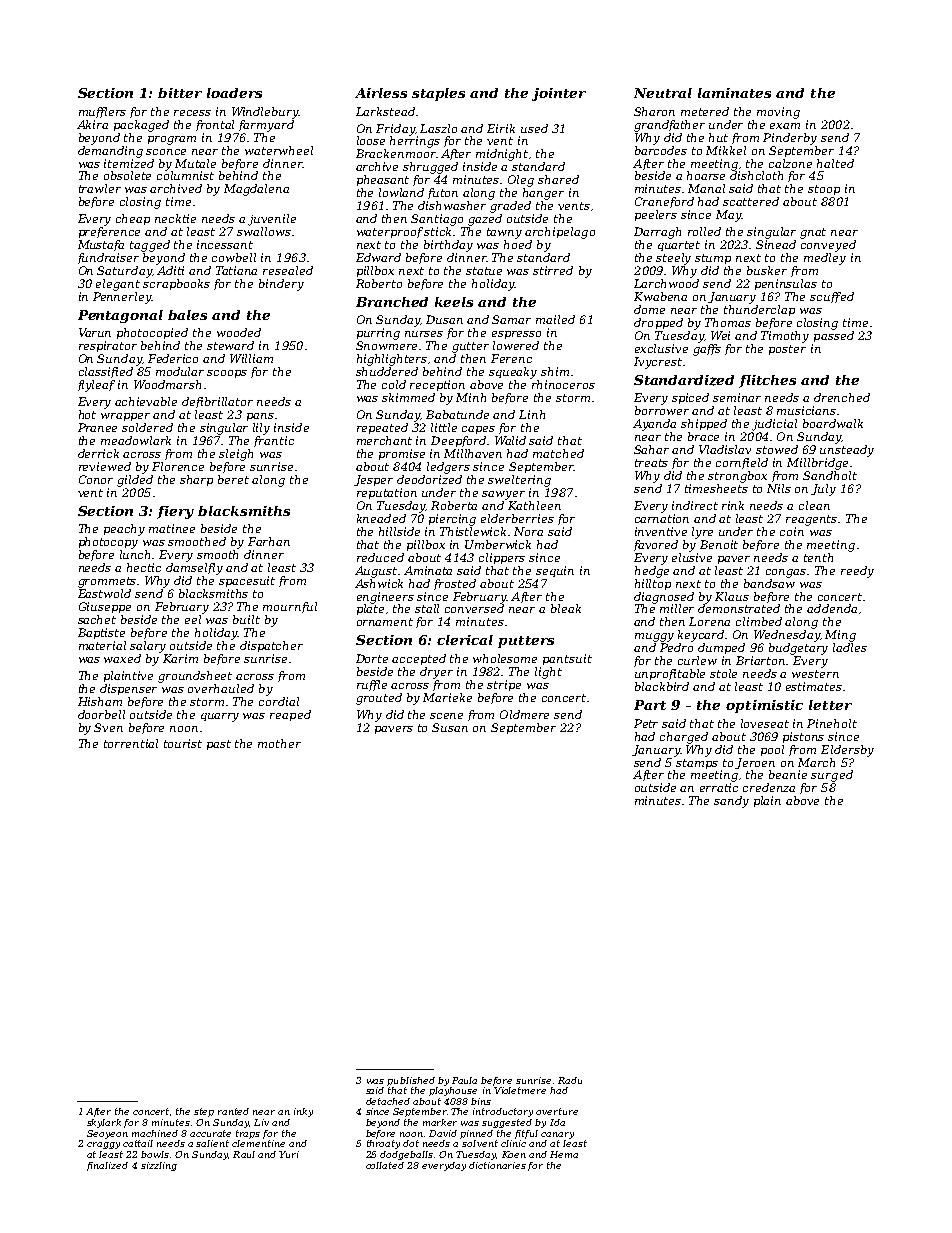 The image size is (952, 1233). Describe the element at coordinates (824, 190) in the screenshot. I see `stoop` at that location.
